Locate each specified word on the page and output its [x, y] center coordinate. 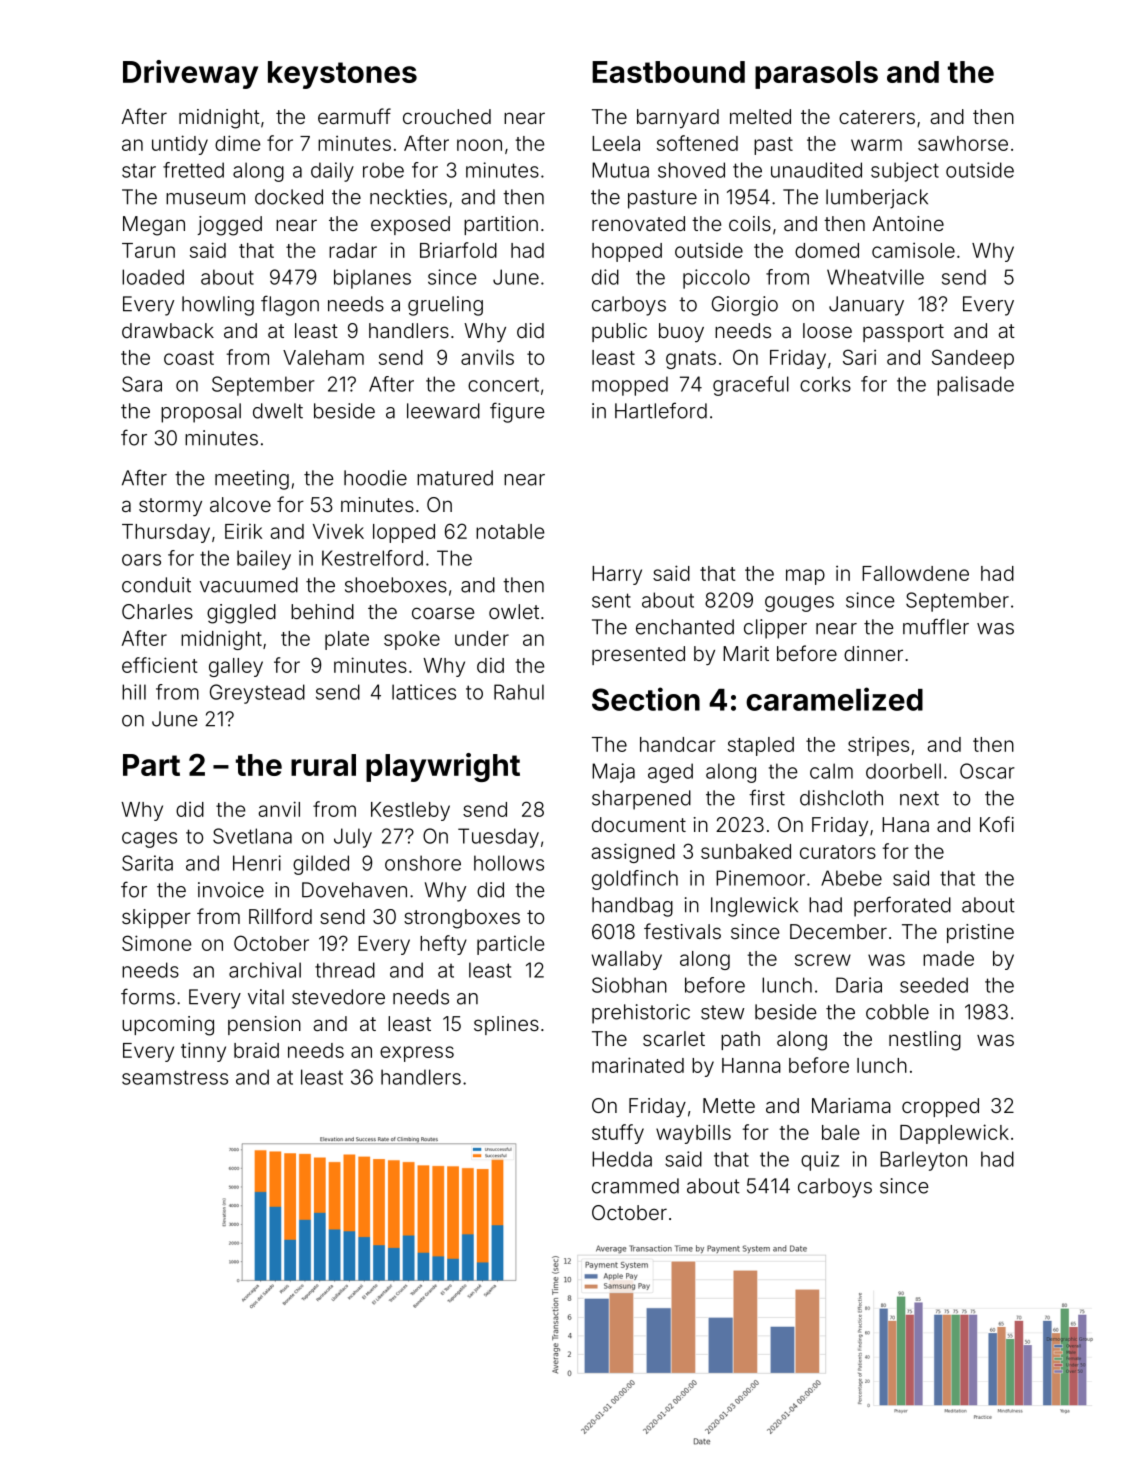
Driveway [190, 74]
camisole [913, 250]
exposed [410, 225]
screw [823, 960]
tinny [203, 1052]
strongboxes [462, 919]
